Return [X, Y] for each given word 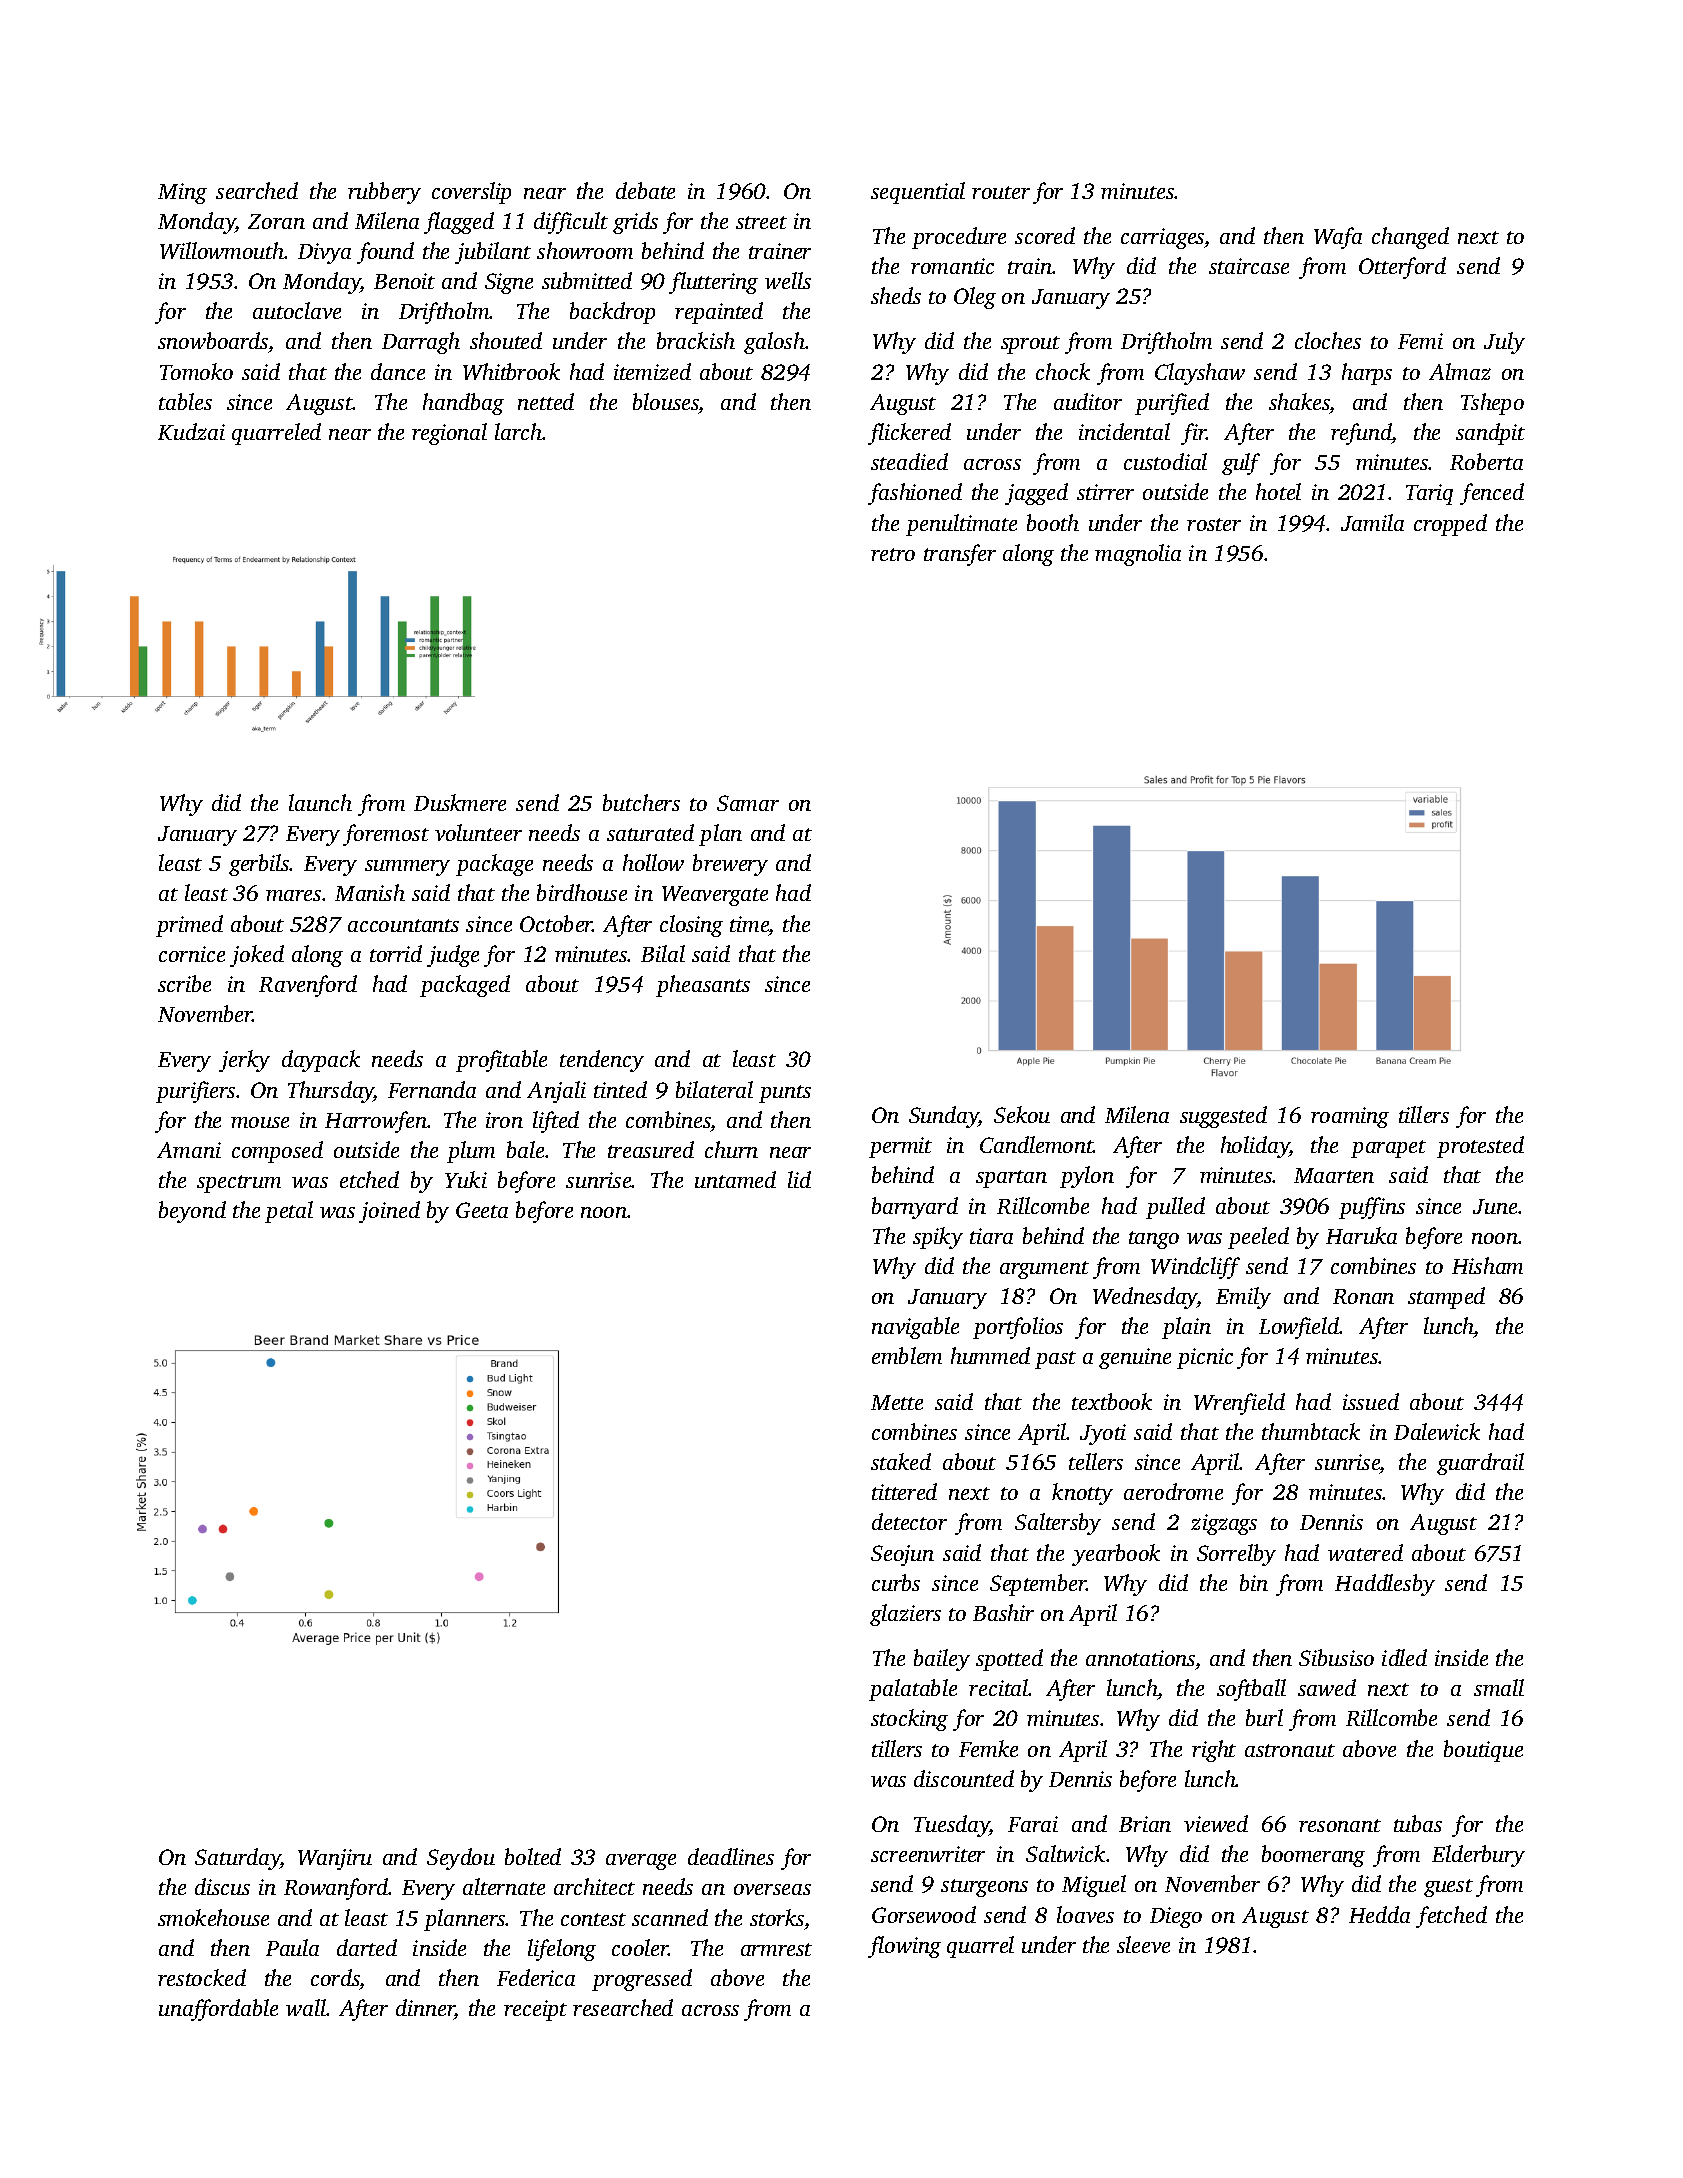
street [761, 222]
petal [289, 1212]
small [1499, 1687]
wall [306, 2007]
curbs [896, 1582]
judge [453, 956]
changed [1410, 238]
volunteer [478, 832]
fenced [1492, 494]
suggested [1223, 1117]
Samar [748, 803]
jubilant [493, 253]
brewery [730, 865]
